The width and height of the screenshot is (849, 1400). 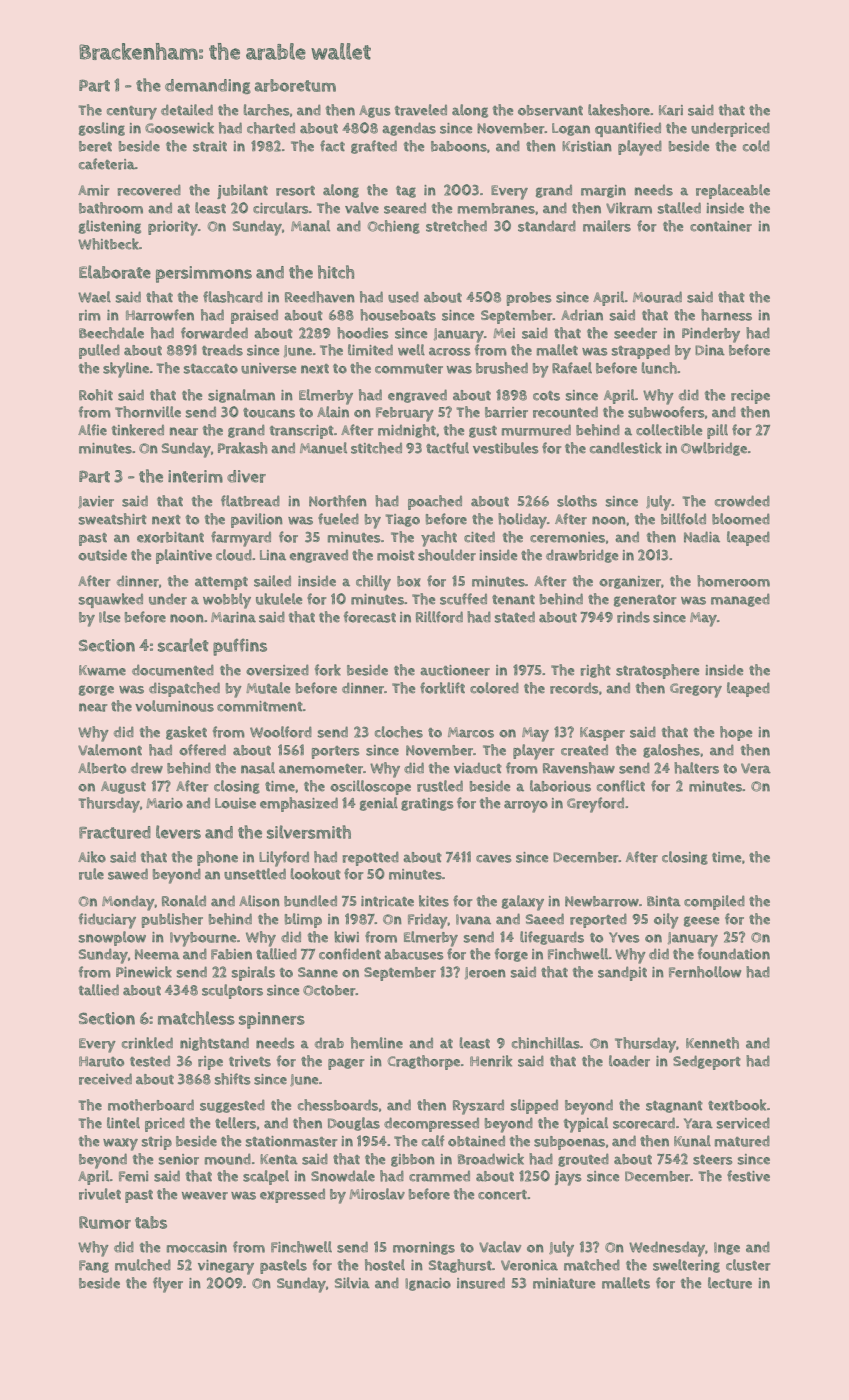 What do you see at coordinates (234, 555) in the screenshot?
I see `cloud` at bounding box center [234, 555].
